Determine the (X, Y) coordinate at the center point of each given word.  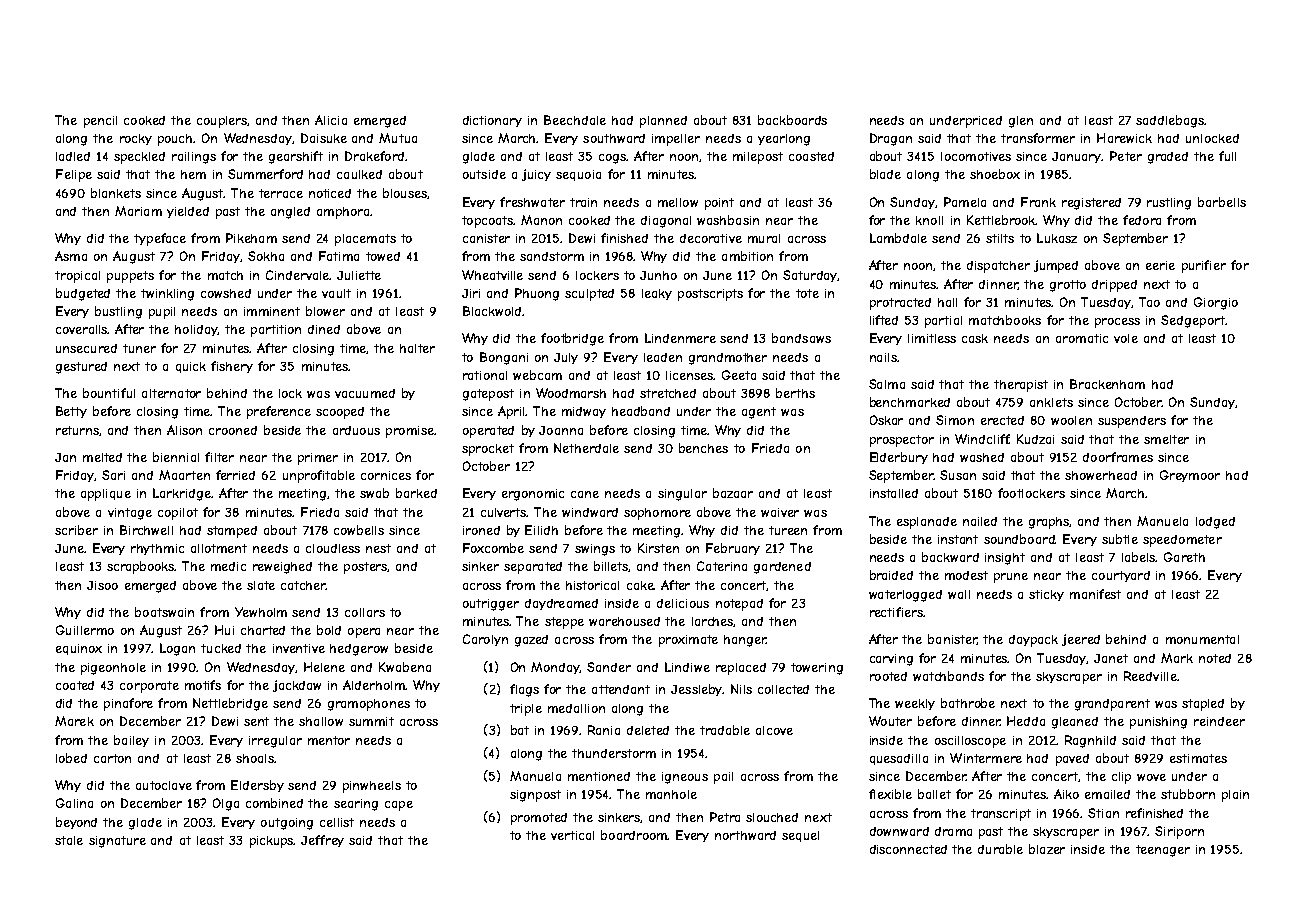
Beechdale (575, 120)
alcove (774, 730)
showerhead (1101, 475)
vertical (572, 835)
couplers (222, 122)
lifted (884, 320)
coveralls (82, 329)
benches (703, 448)
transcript (1001, 815)
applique (106, 495)
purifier (1204, 266)
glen (1021, 122)
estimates (1198, 758)
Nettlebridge (230, 704)
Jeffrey (322, 841)
